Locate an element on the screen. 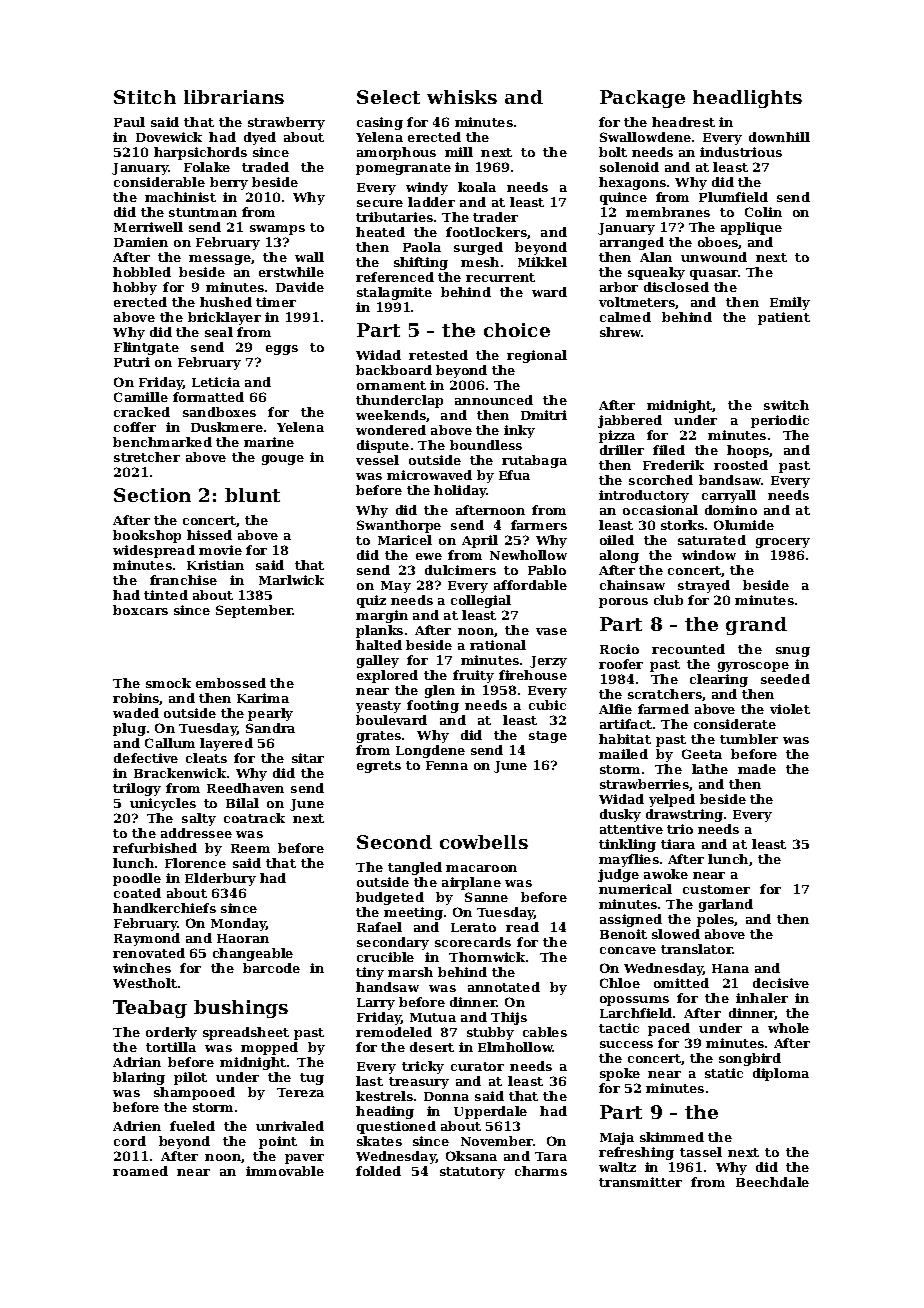 This screenshot has height=1308, width=924. Flintgate is located at coordinates (146, 348).
